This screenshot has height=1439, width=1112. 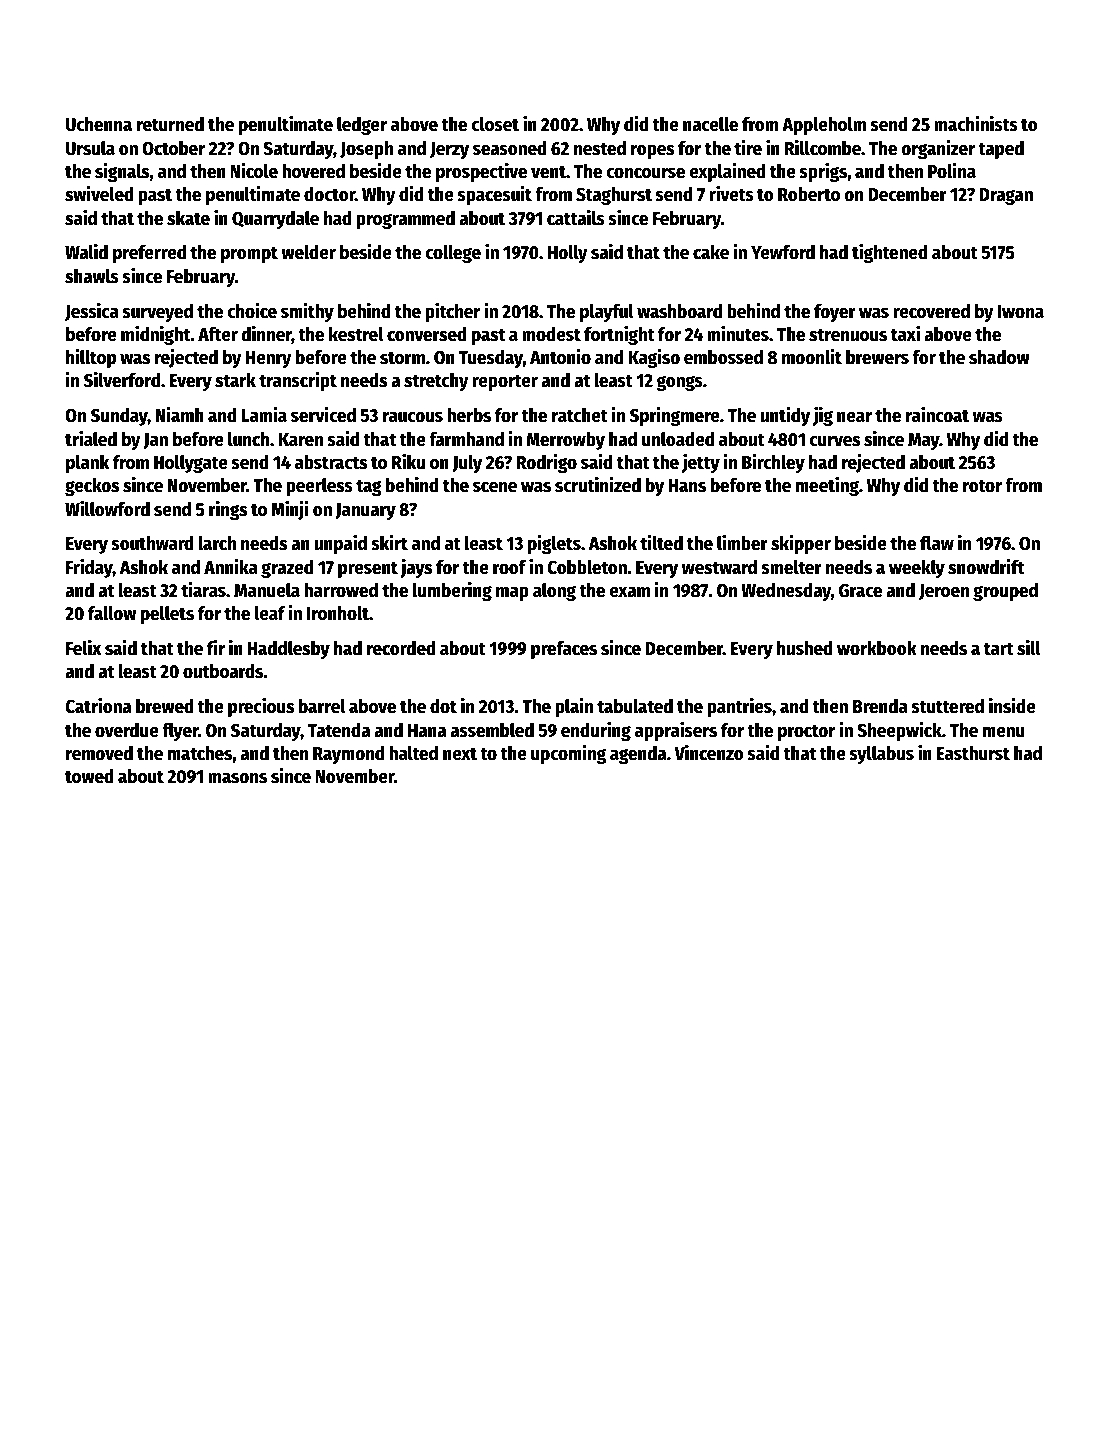 What do you see at coordinates (645, 173) in the screenshot?
I see `concourse` at bounding box center [645, 173].
